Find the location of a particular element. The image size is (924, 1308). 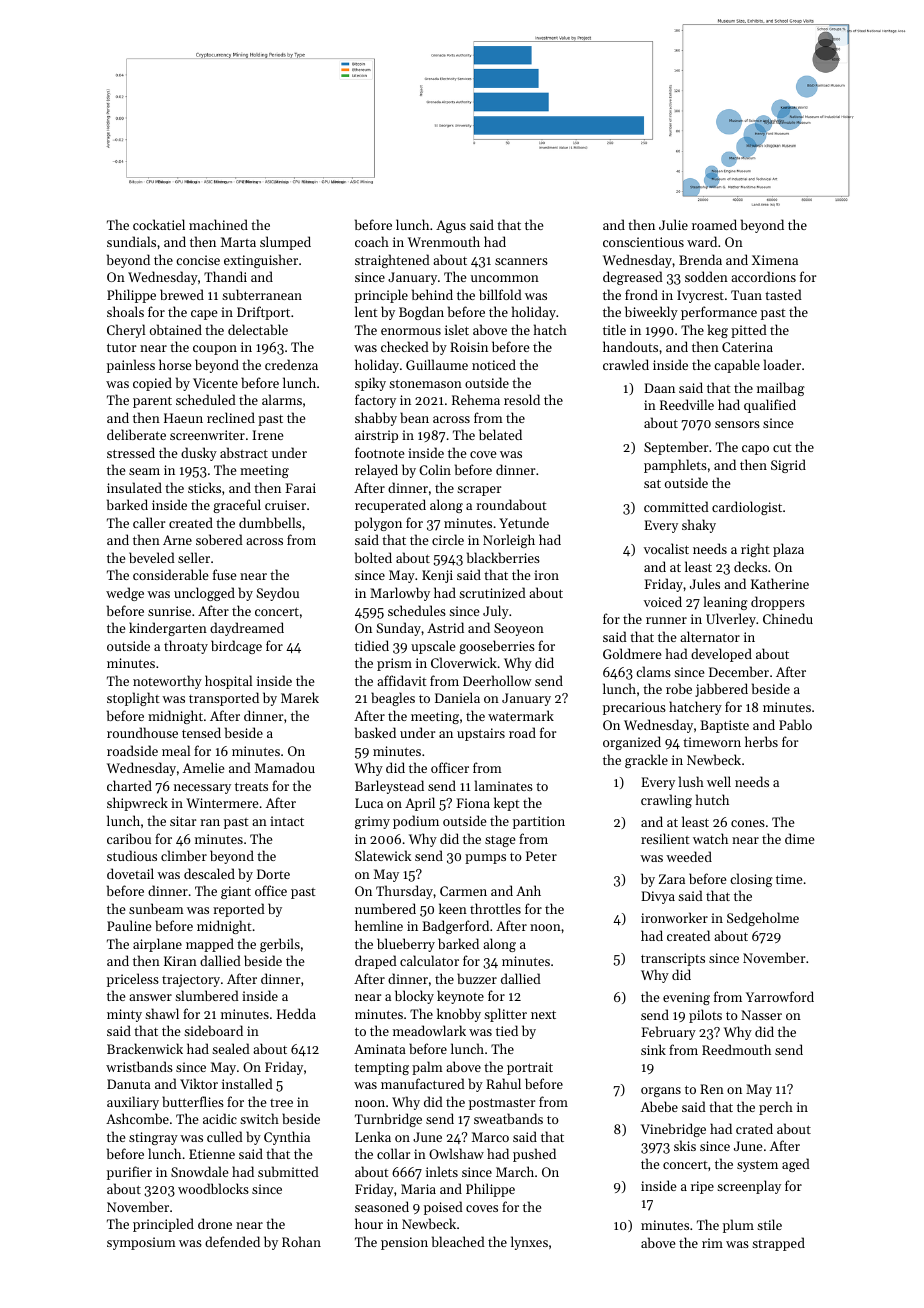

Reedville is located at coordinates (687, 404).
